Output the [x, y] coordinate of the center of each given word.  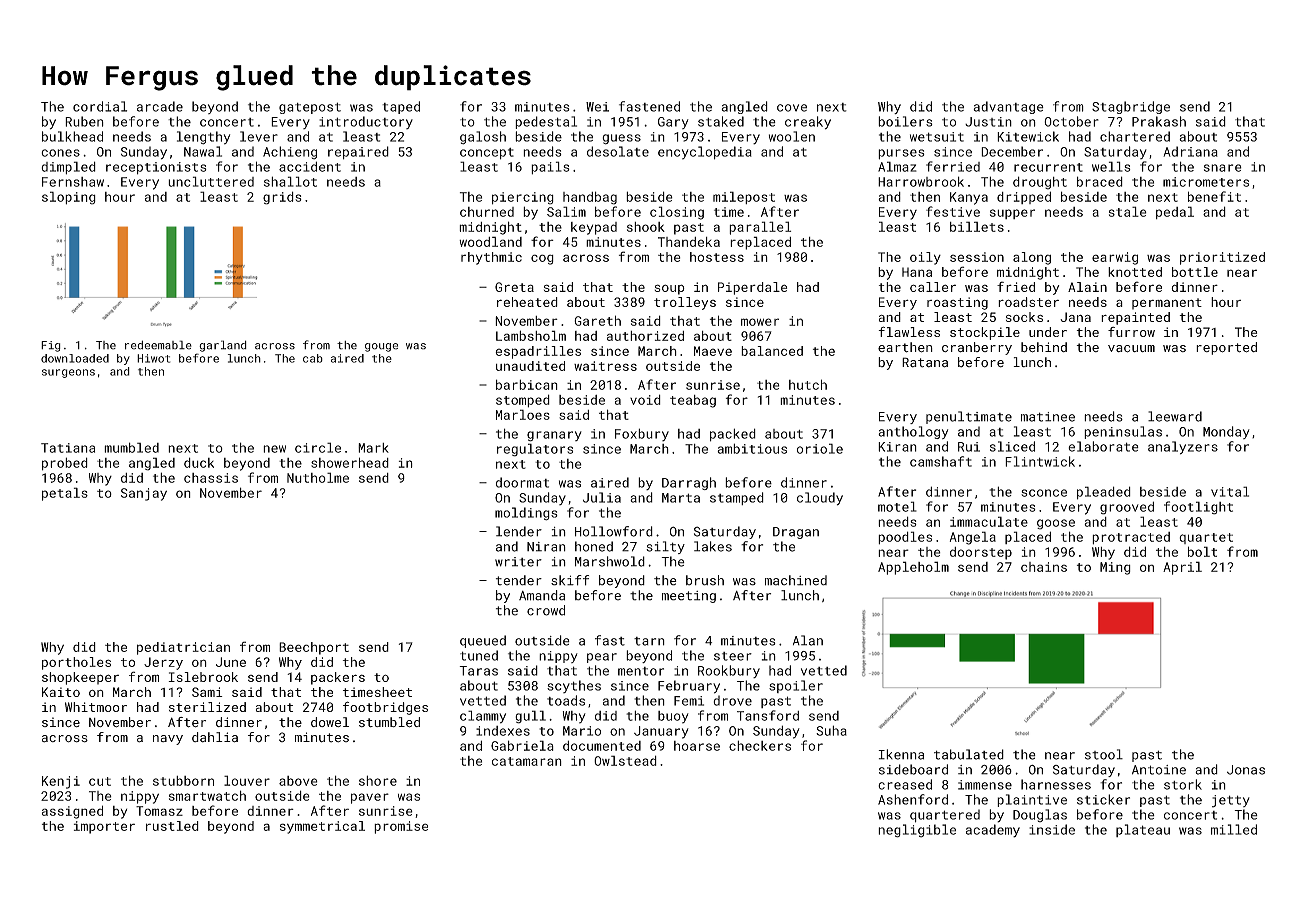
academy [993, 831]
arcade [160, 106]
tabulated [969, 754]
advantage [1008, 107]
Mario [582, 731]
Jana [1075, 317]
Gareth [597, 320]
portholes [76, 663]
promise [401, 827]
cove [792, 108]
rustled [172, 826]
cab [313, 358]
